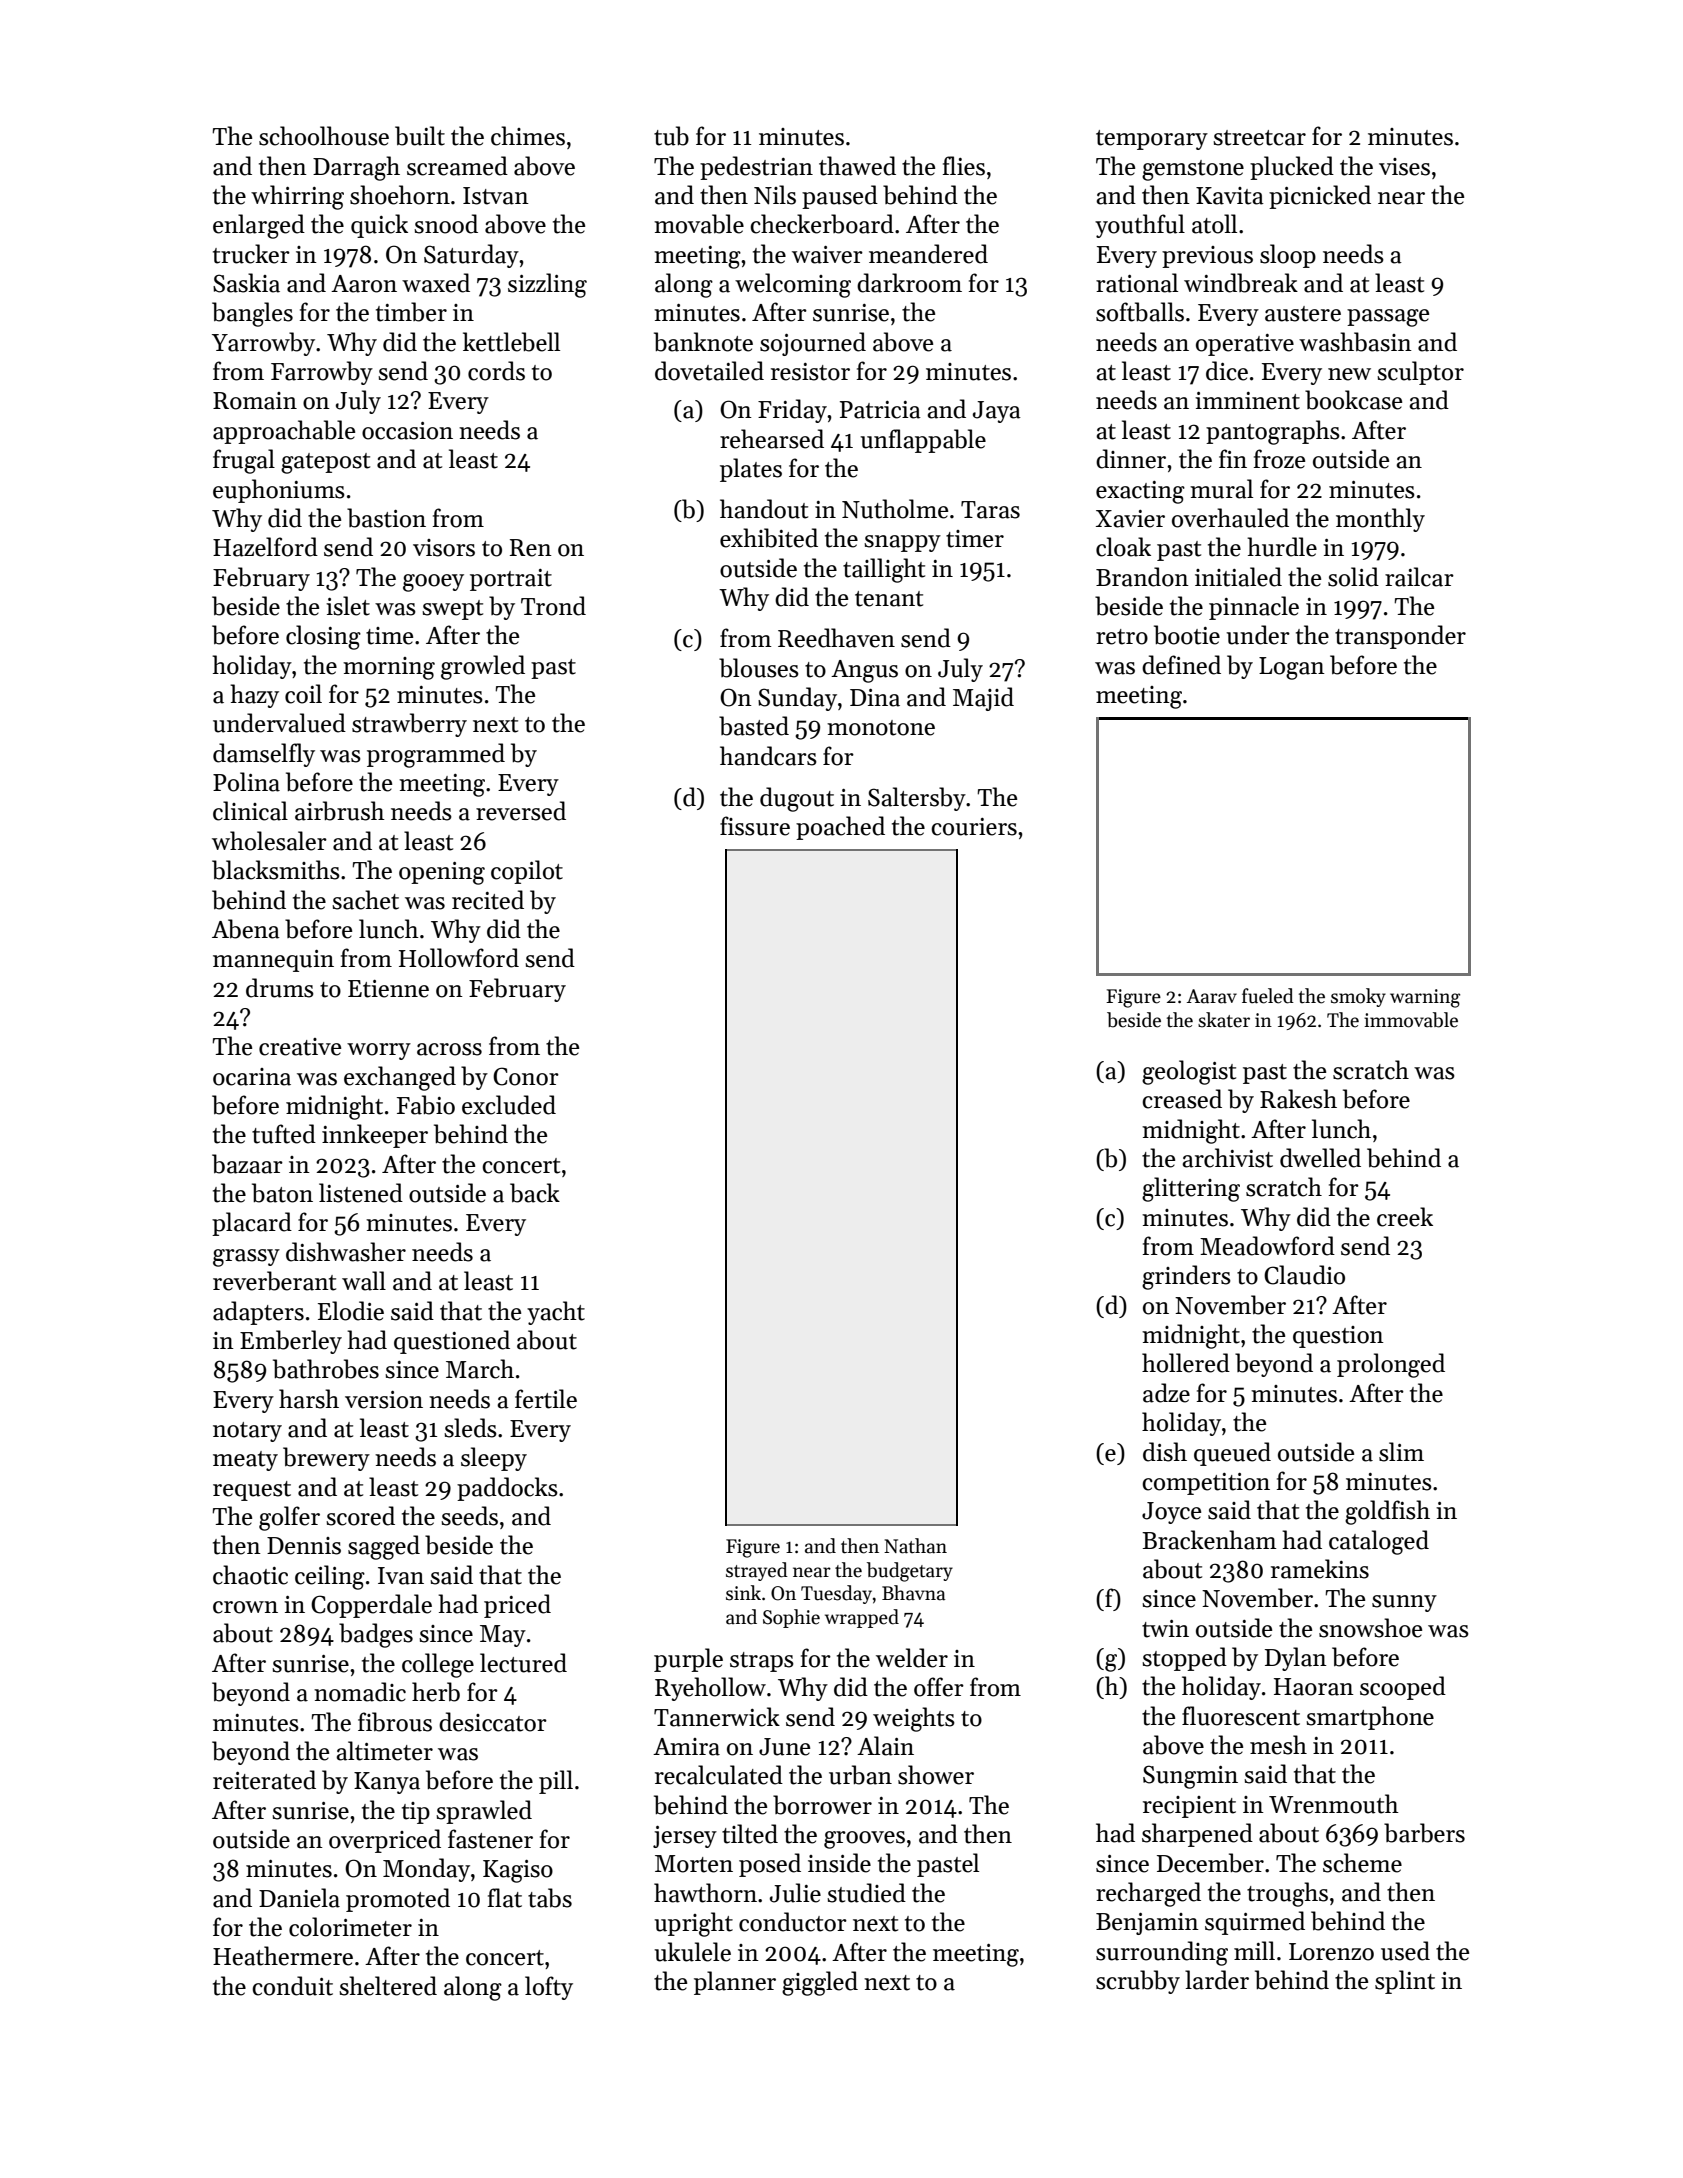  Describe the element at coordinates (420, 136) in the screenshot. I see `built` at that location.
